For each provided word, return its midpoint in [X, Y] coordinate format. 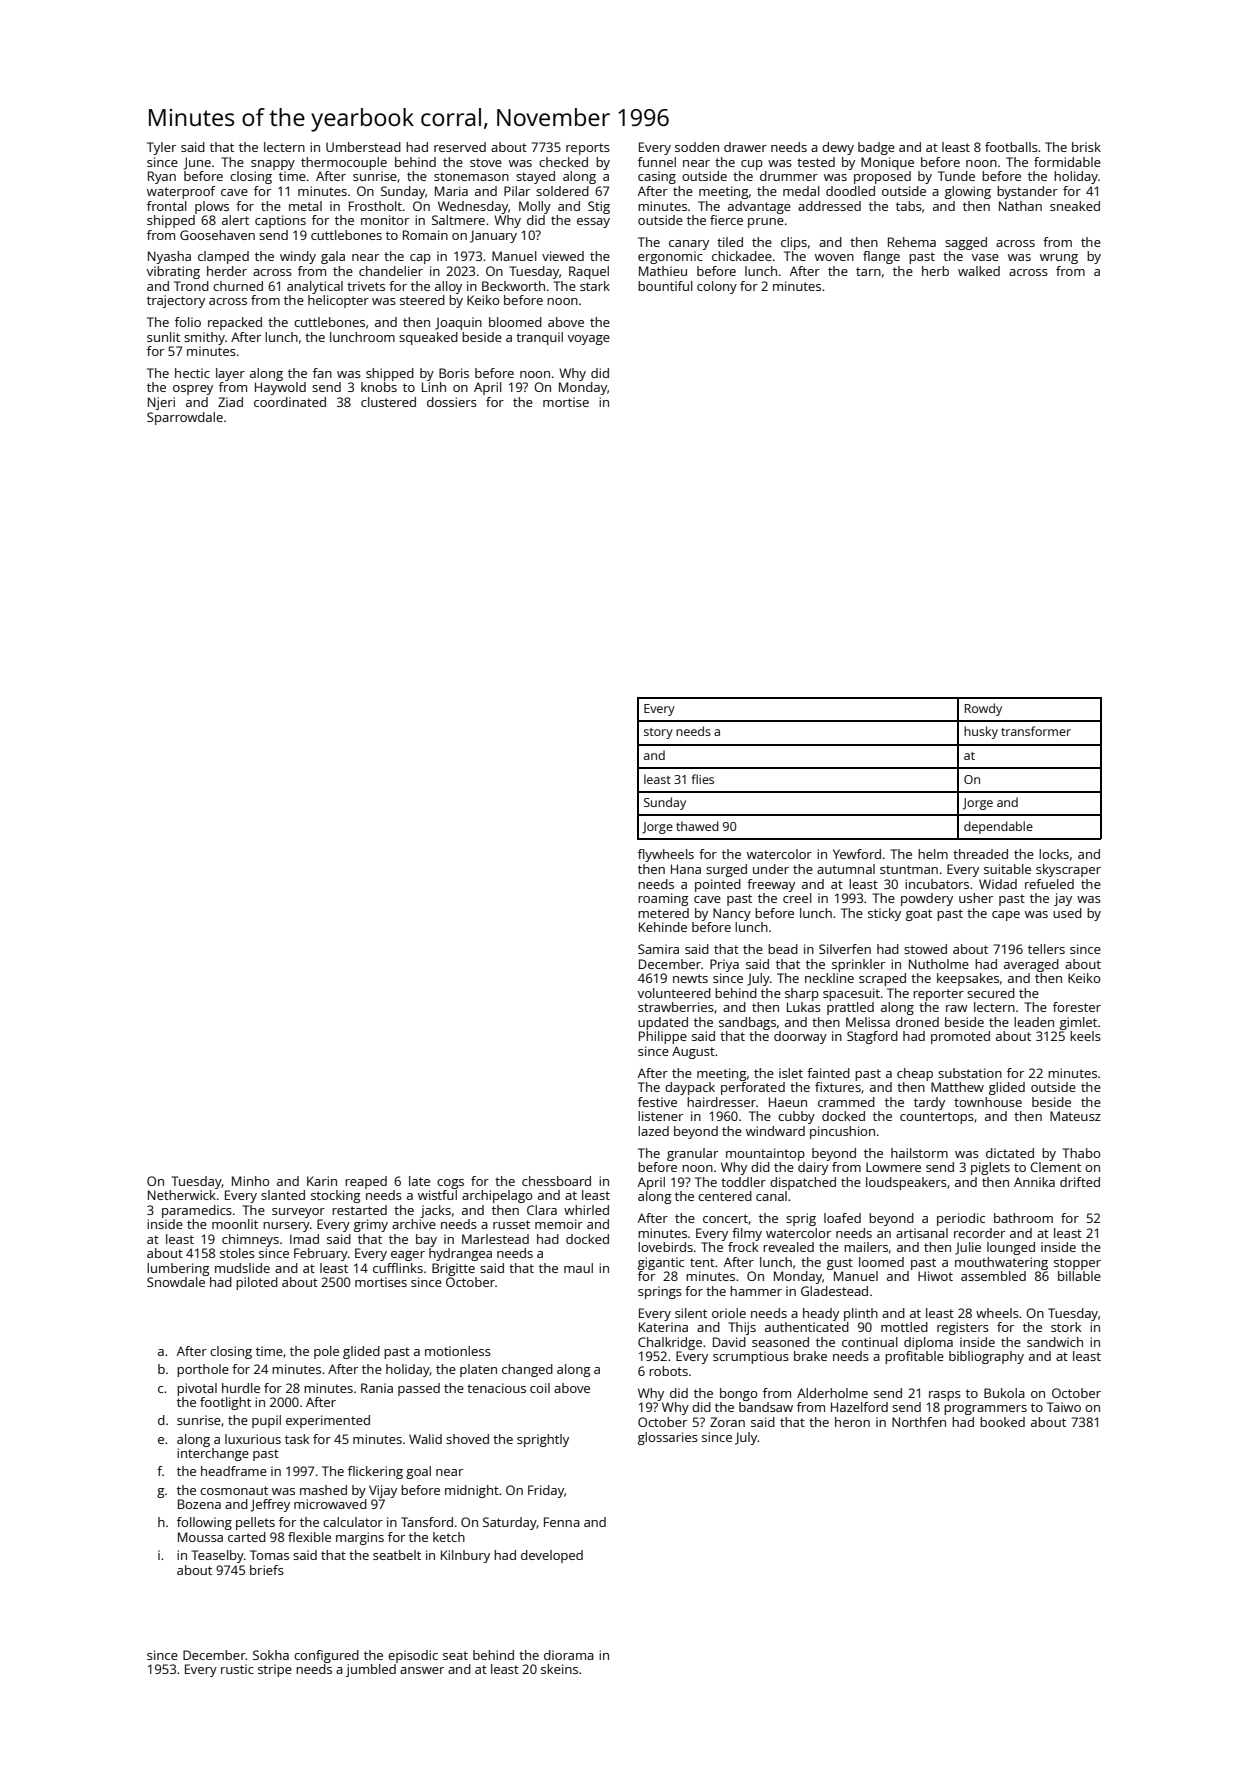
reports [588, 149]
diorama [569, 1655]
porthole [203, 1370]
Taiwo [1064, 1407]
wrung [1059, 259]
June [197, 163]
